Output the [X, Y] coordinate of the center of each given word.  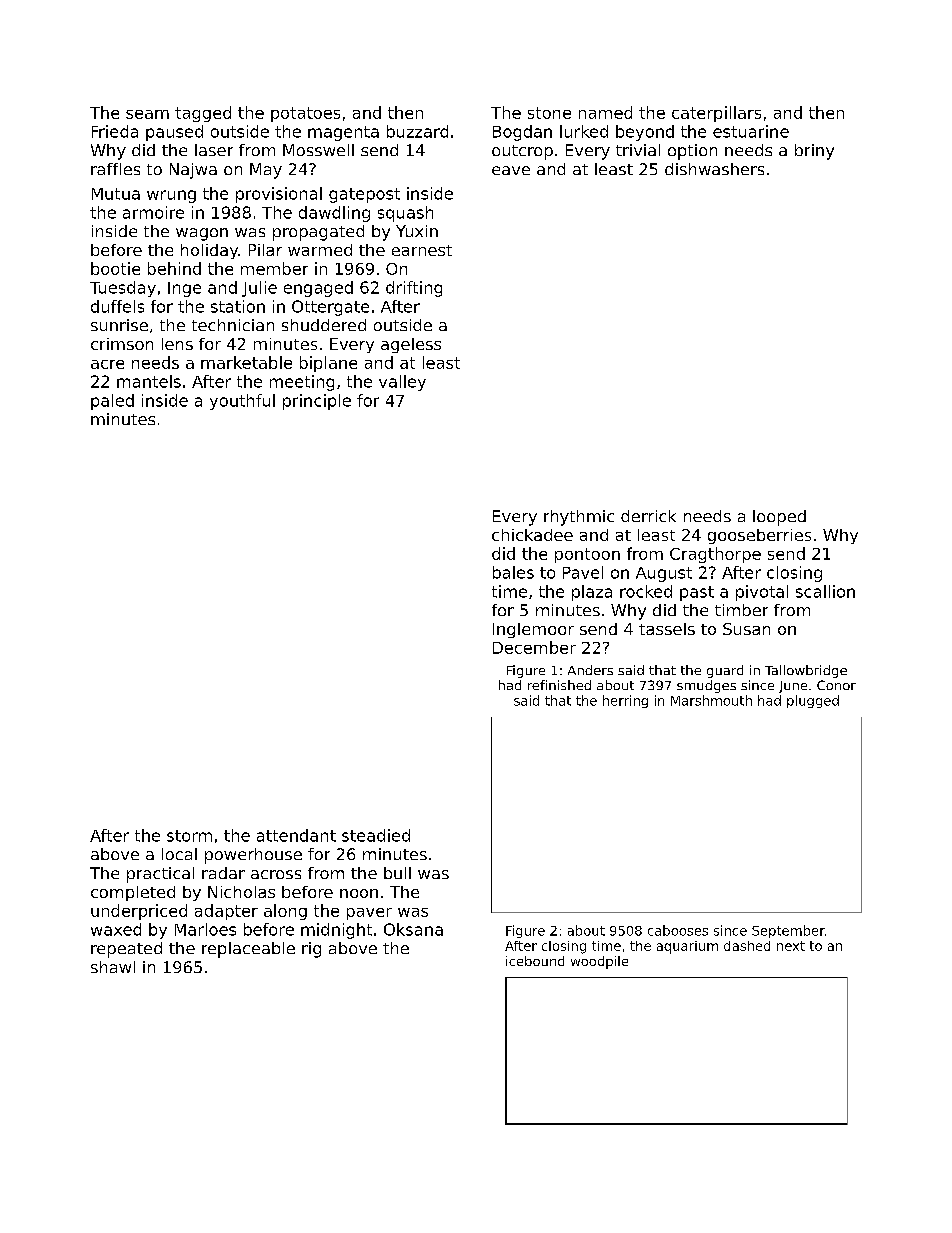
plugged [813, 701]
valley [402, 383]
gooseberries [759, 536]
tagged [203, 114]
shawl [113, 967]
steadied [376, 835]
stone [549, 113]
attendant [296, 835]
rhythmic [579, 518]
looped [779, 518]
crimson [122, 344]
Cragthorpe [715, 555]
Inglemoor [533, 630]
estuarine [751, 131]
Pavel [583, 572]
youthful [242, 402]
